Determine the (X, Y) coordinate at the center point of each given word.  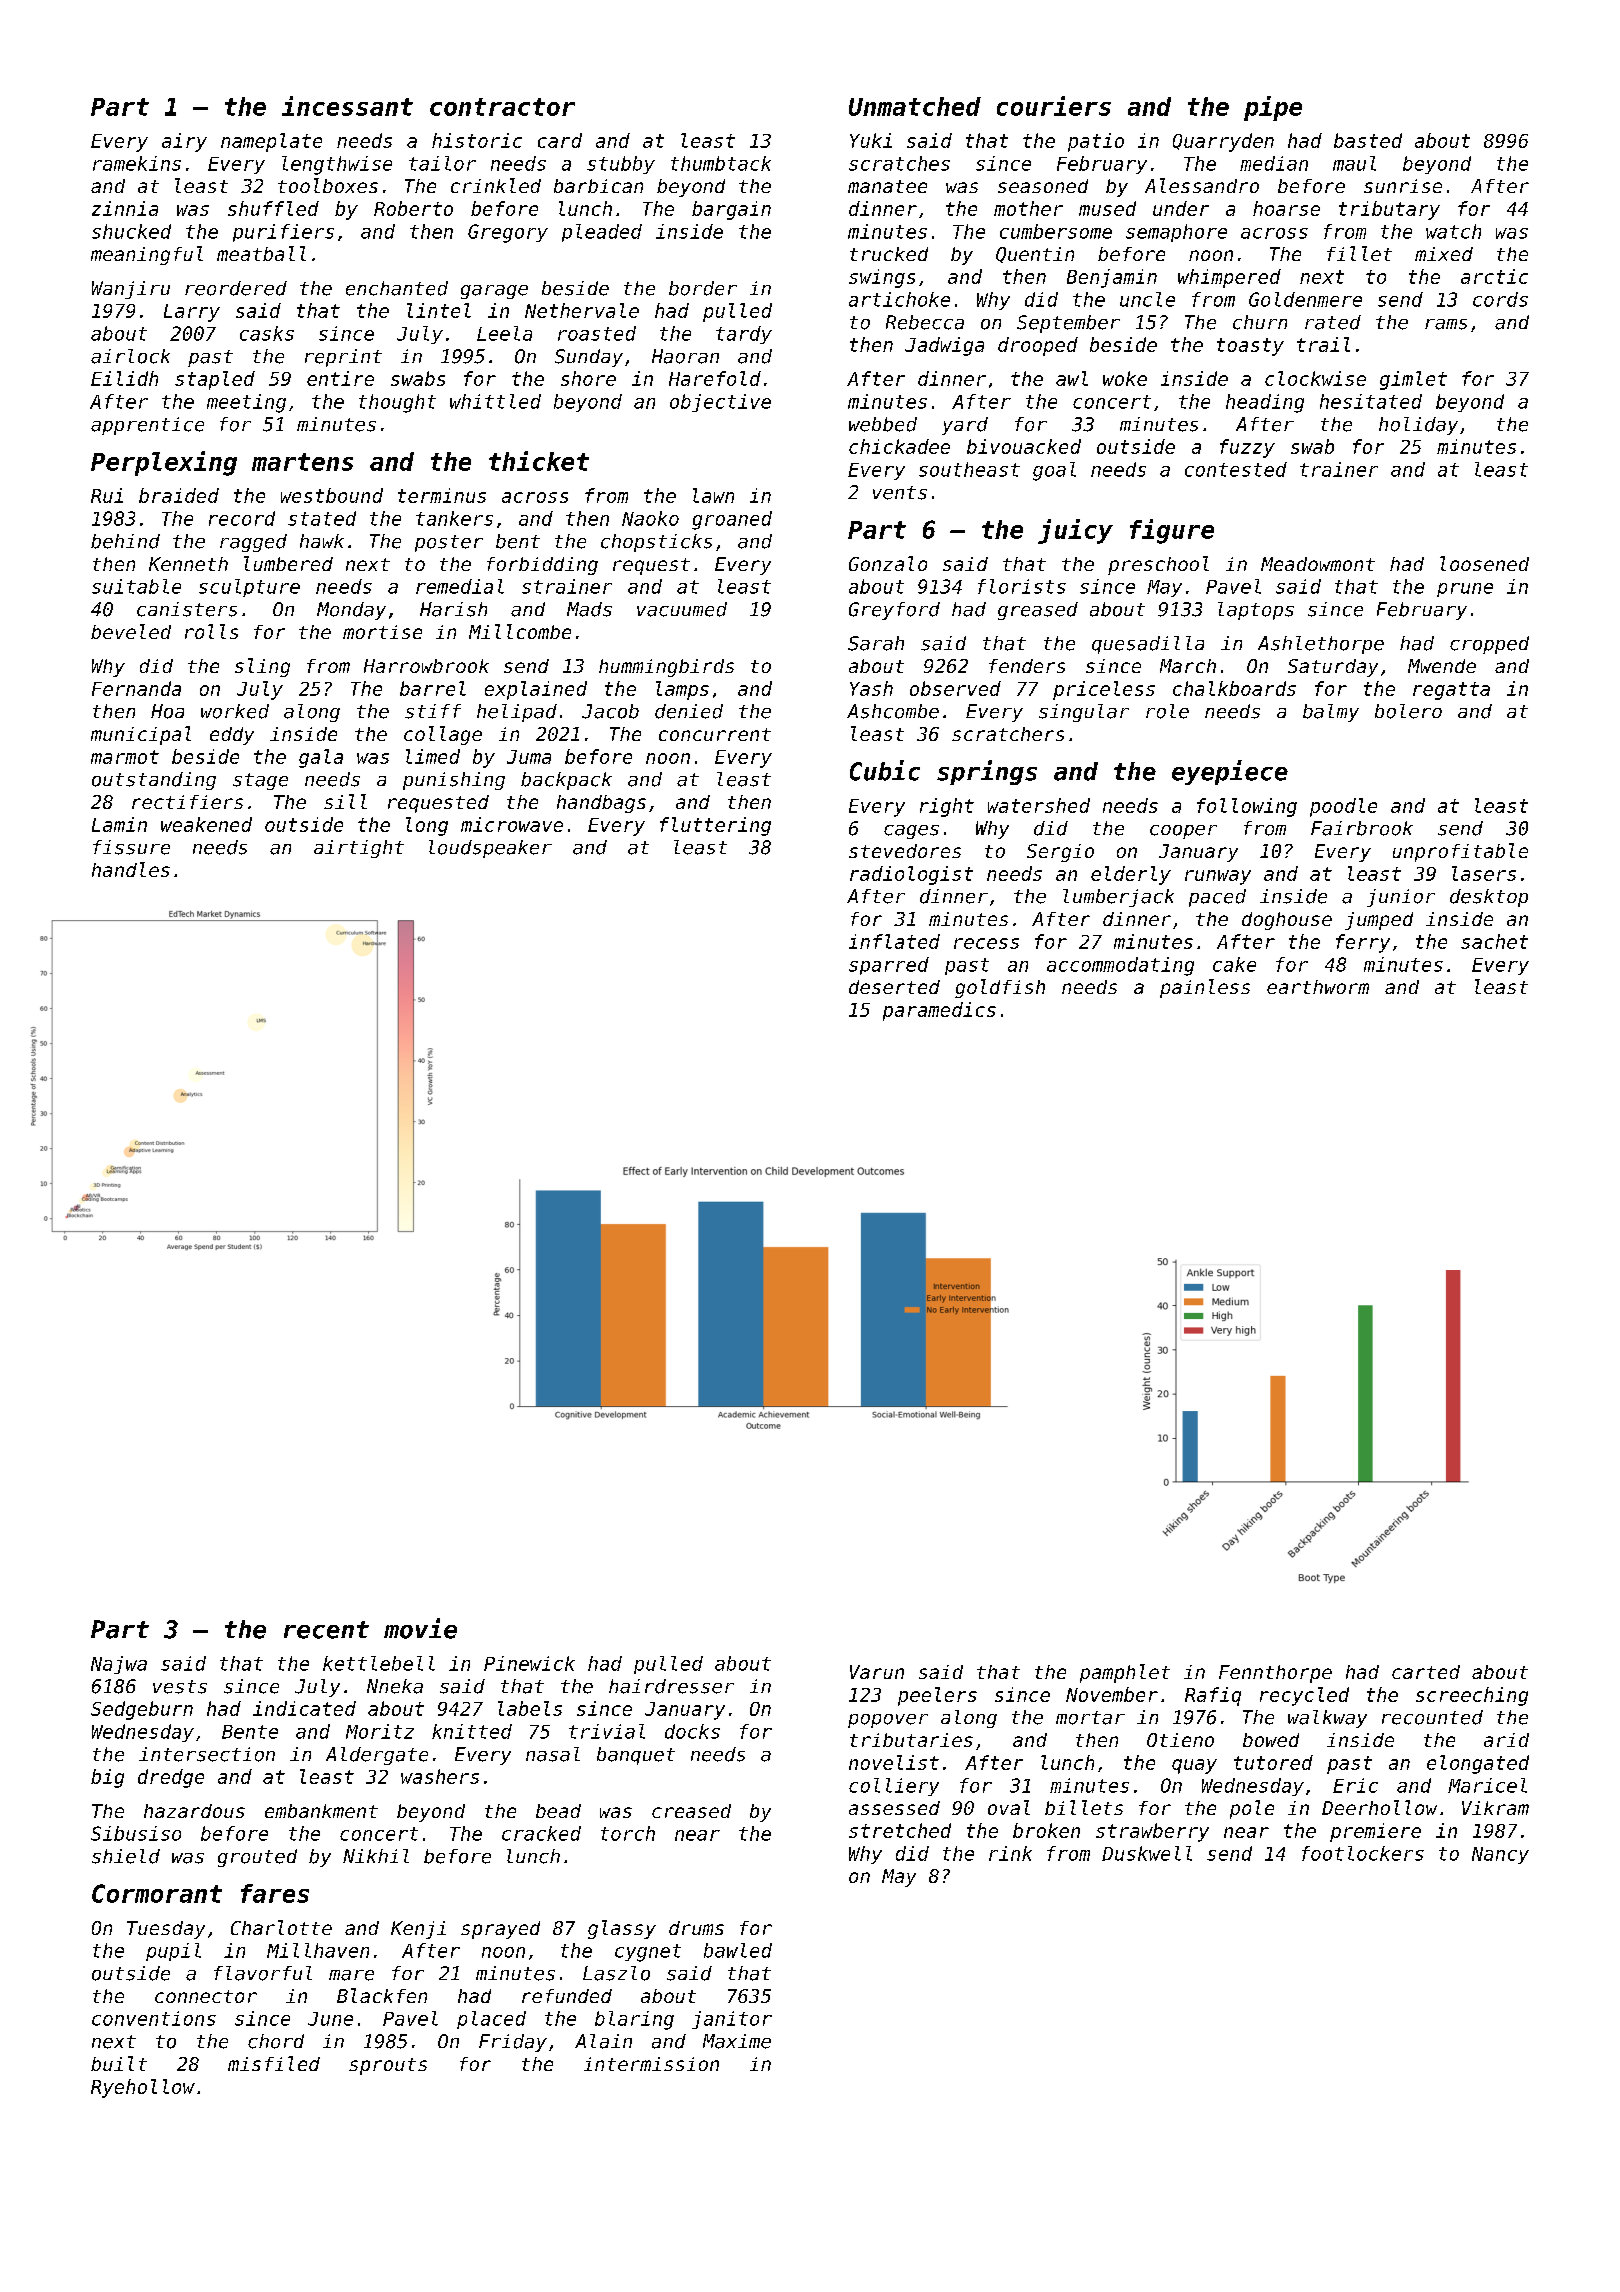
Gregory (508, 233)
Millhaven (318, 1950)
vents (900, 493)
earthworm (1318, 987)
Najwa (119, 1665)
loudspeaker (490, 849)
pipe (1273, 108)
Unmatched (915, 106)
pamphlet (1125, 1673)
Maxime (737, 2041)
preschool (1158, 565)
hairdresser (671, 1686)
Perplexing (164, 463)
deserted (894, 987)
